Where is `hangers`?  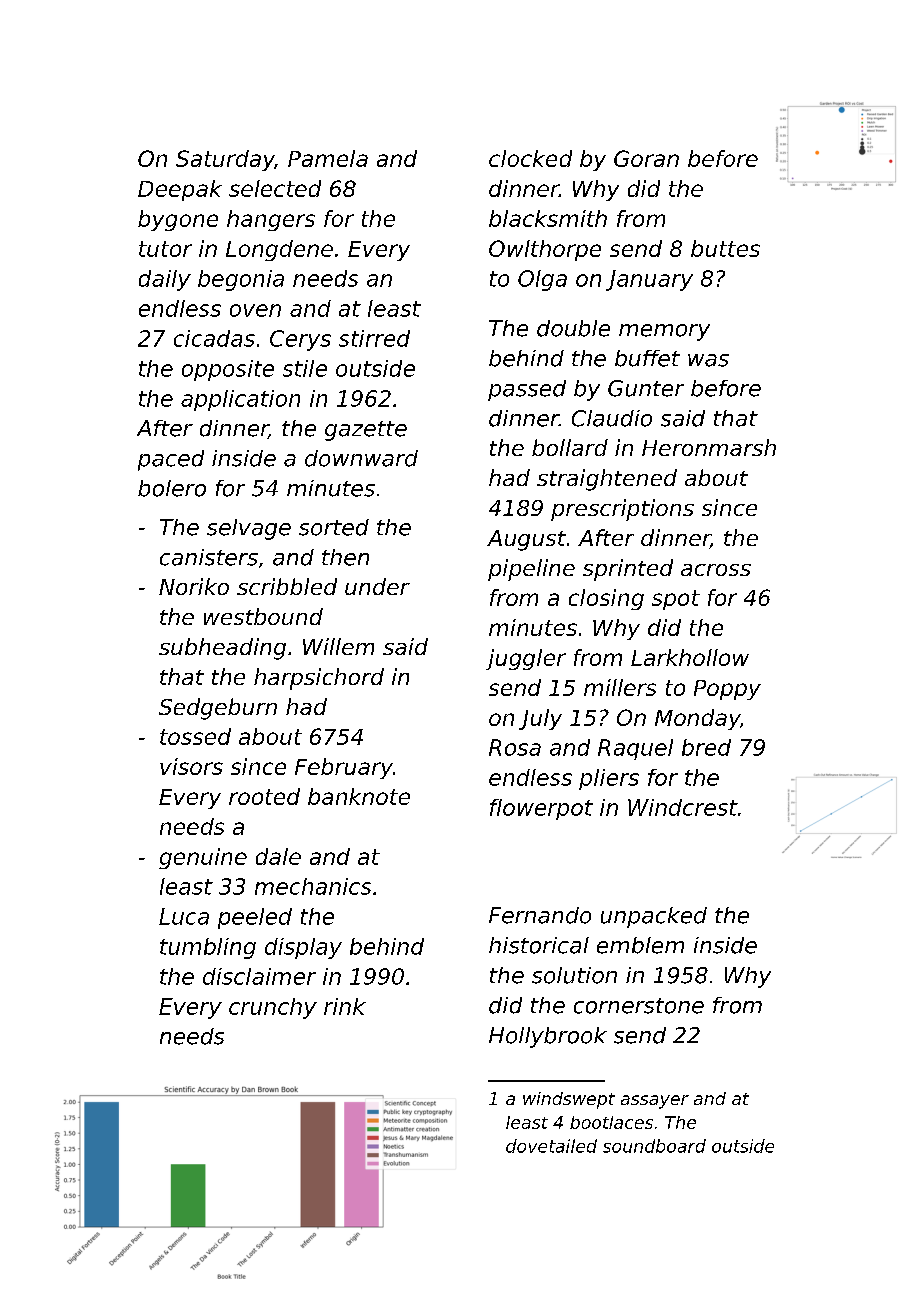 hangers is located at coordinates (271, 220).
